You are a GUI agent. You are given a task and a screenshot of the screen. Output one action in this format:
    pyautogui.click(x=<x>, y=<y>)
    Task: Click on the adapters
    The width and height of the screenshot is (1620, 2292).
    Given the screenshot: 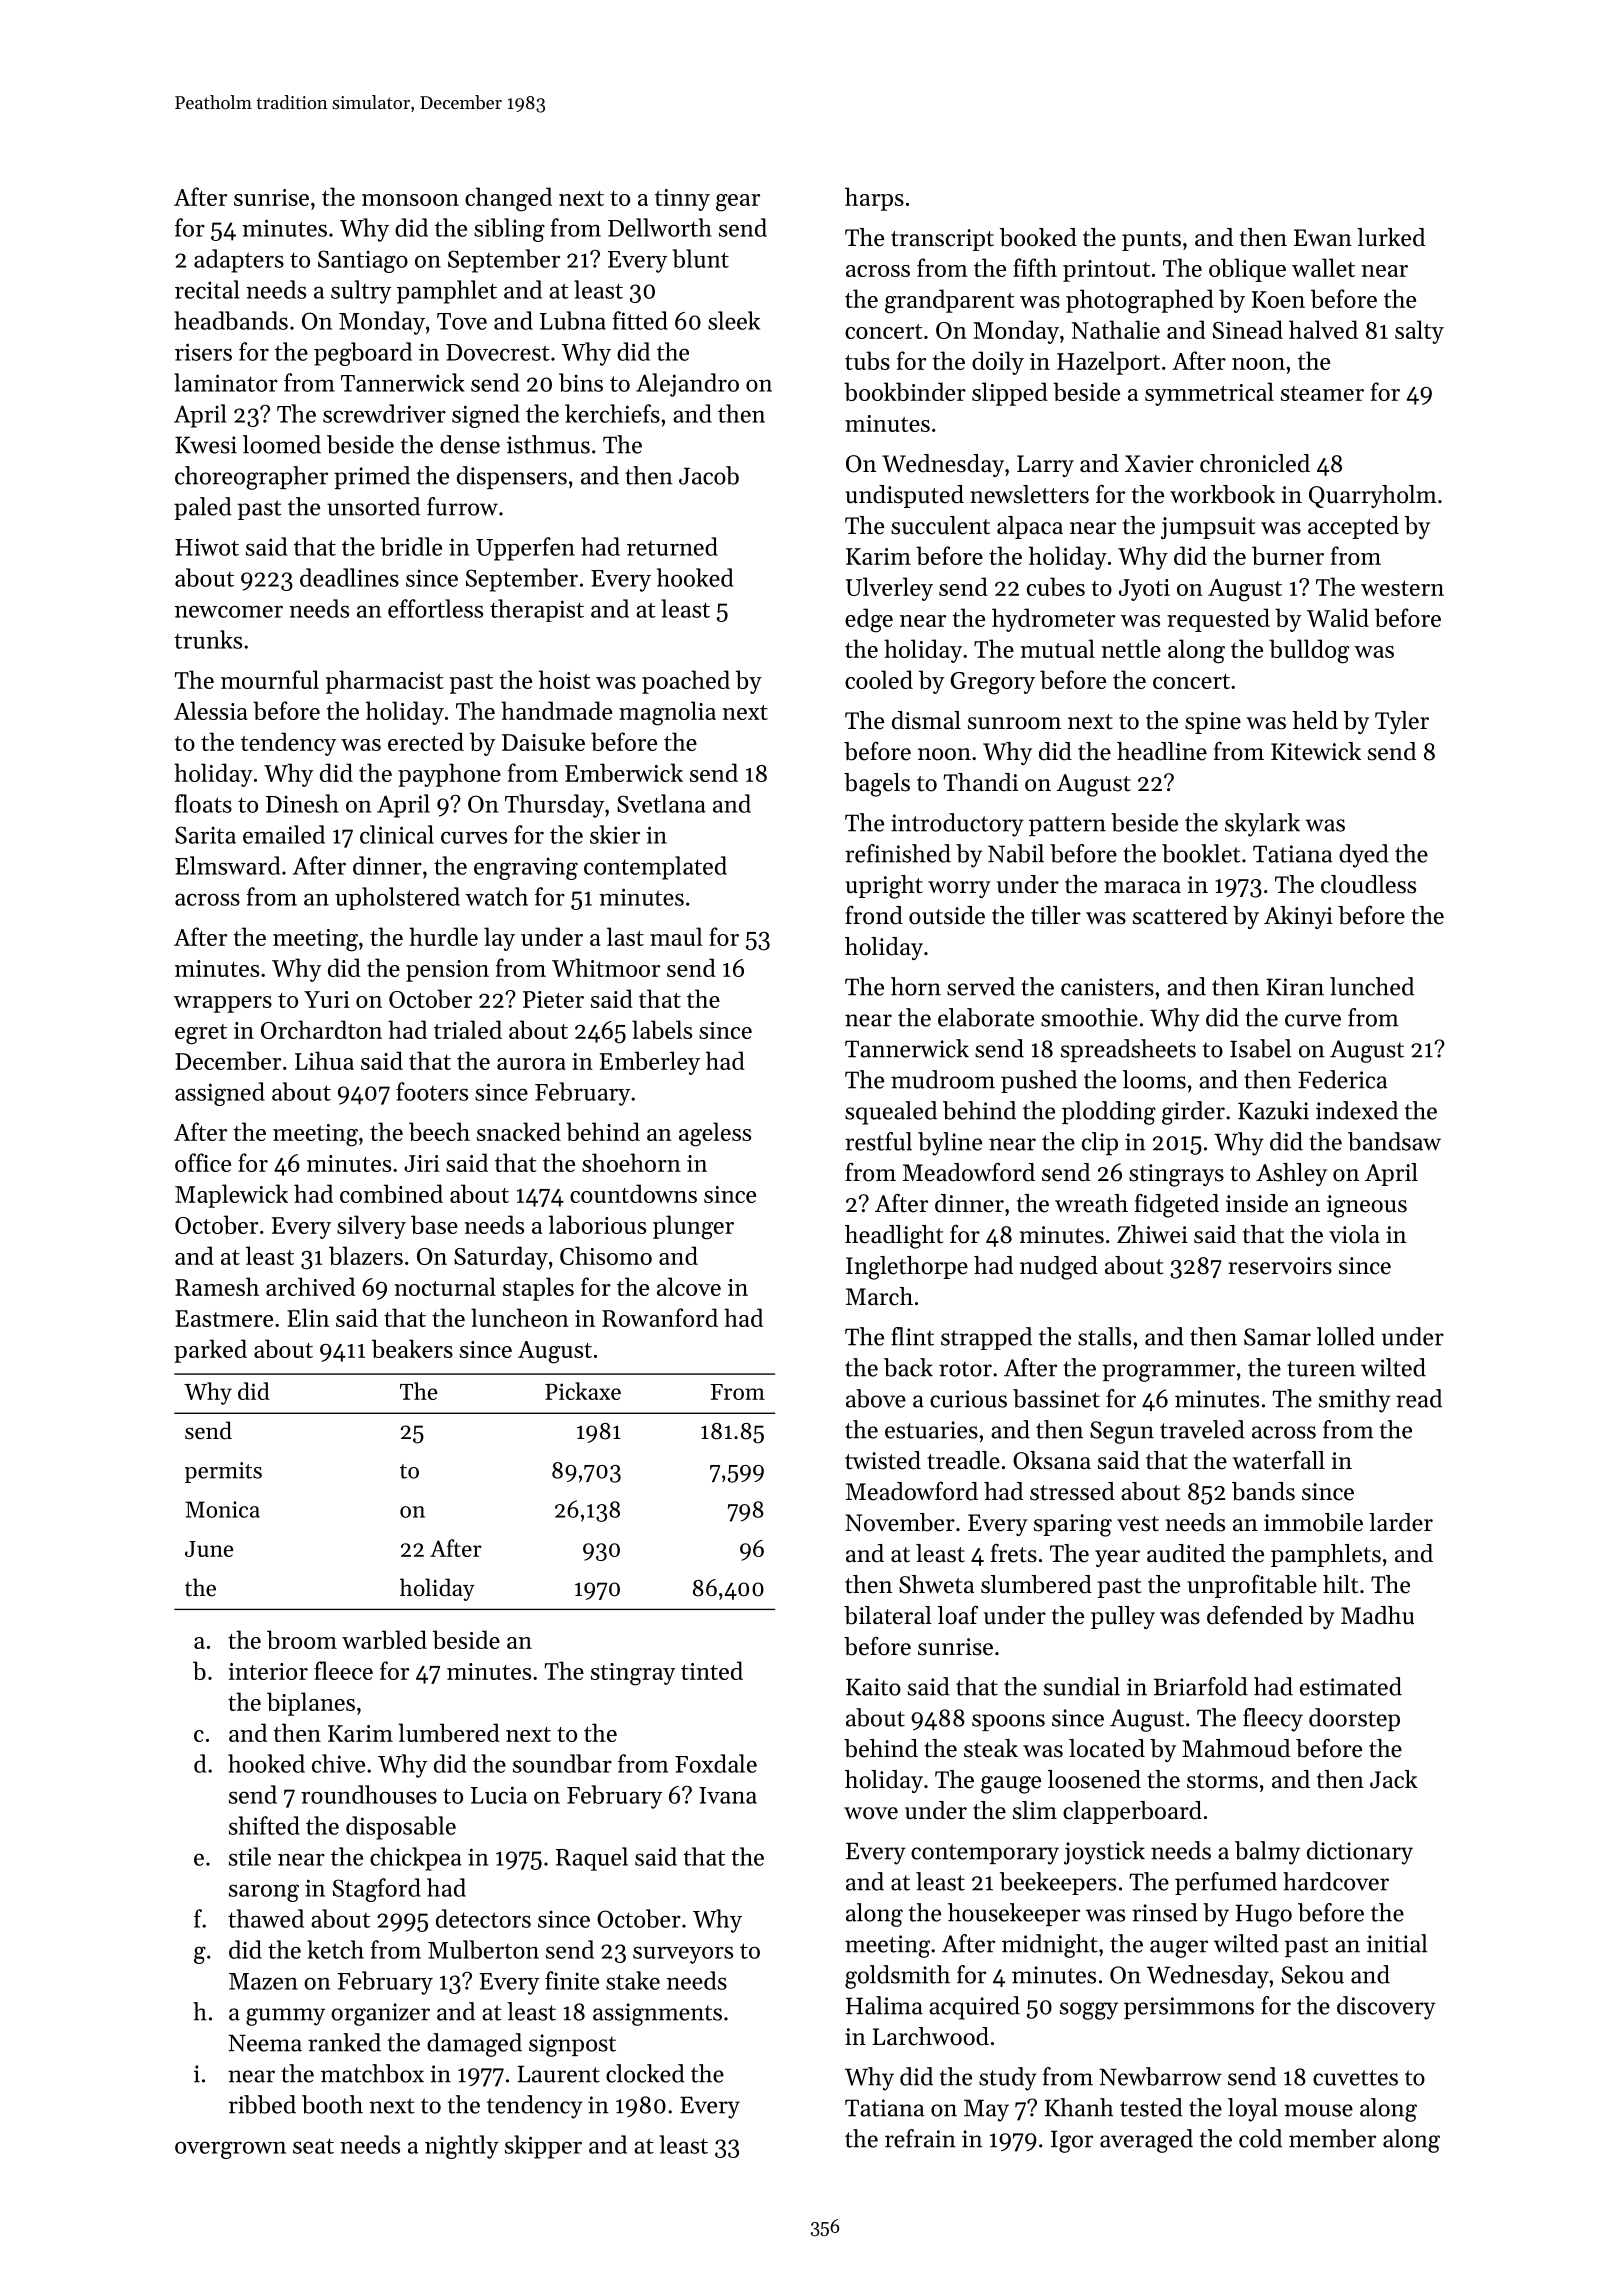 What is the action you would take?
    pyautogui.click(x=239, y=261)
